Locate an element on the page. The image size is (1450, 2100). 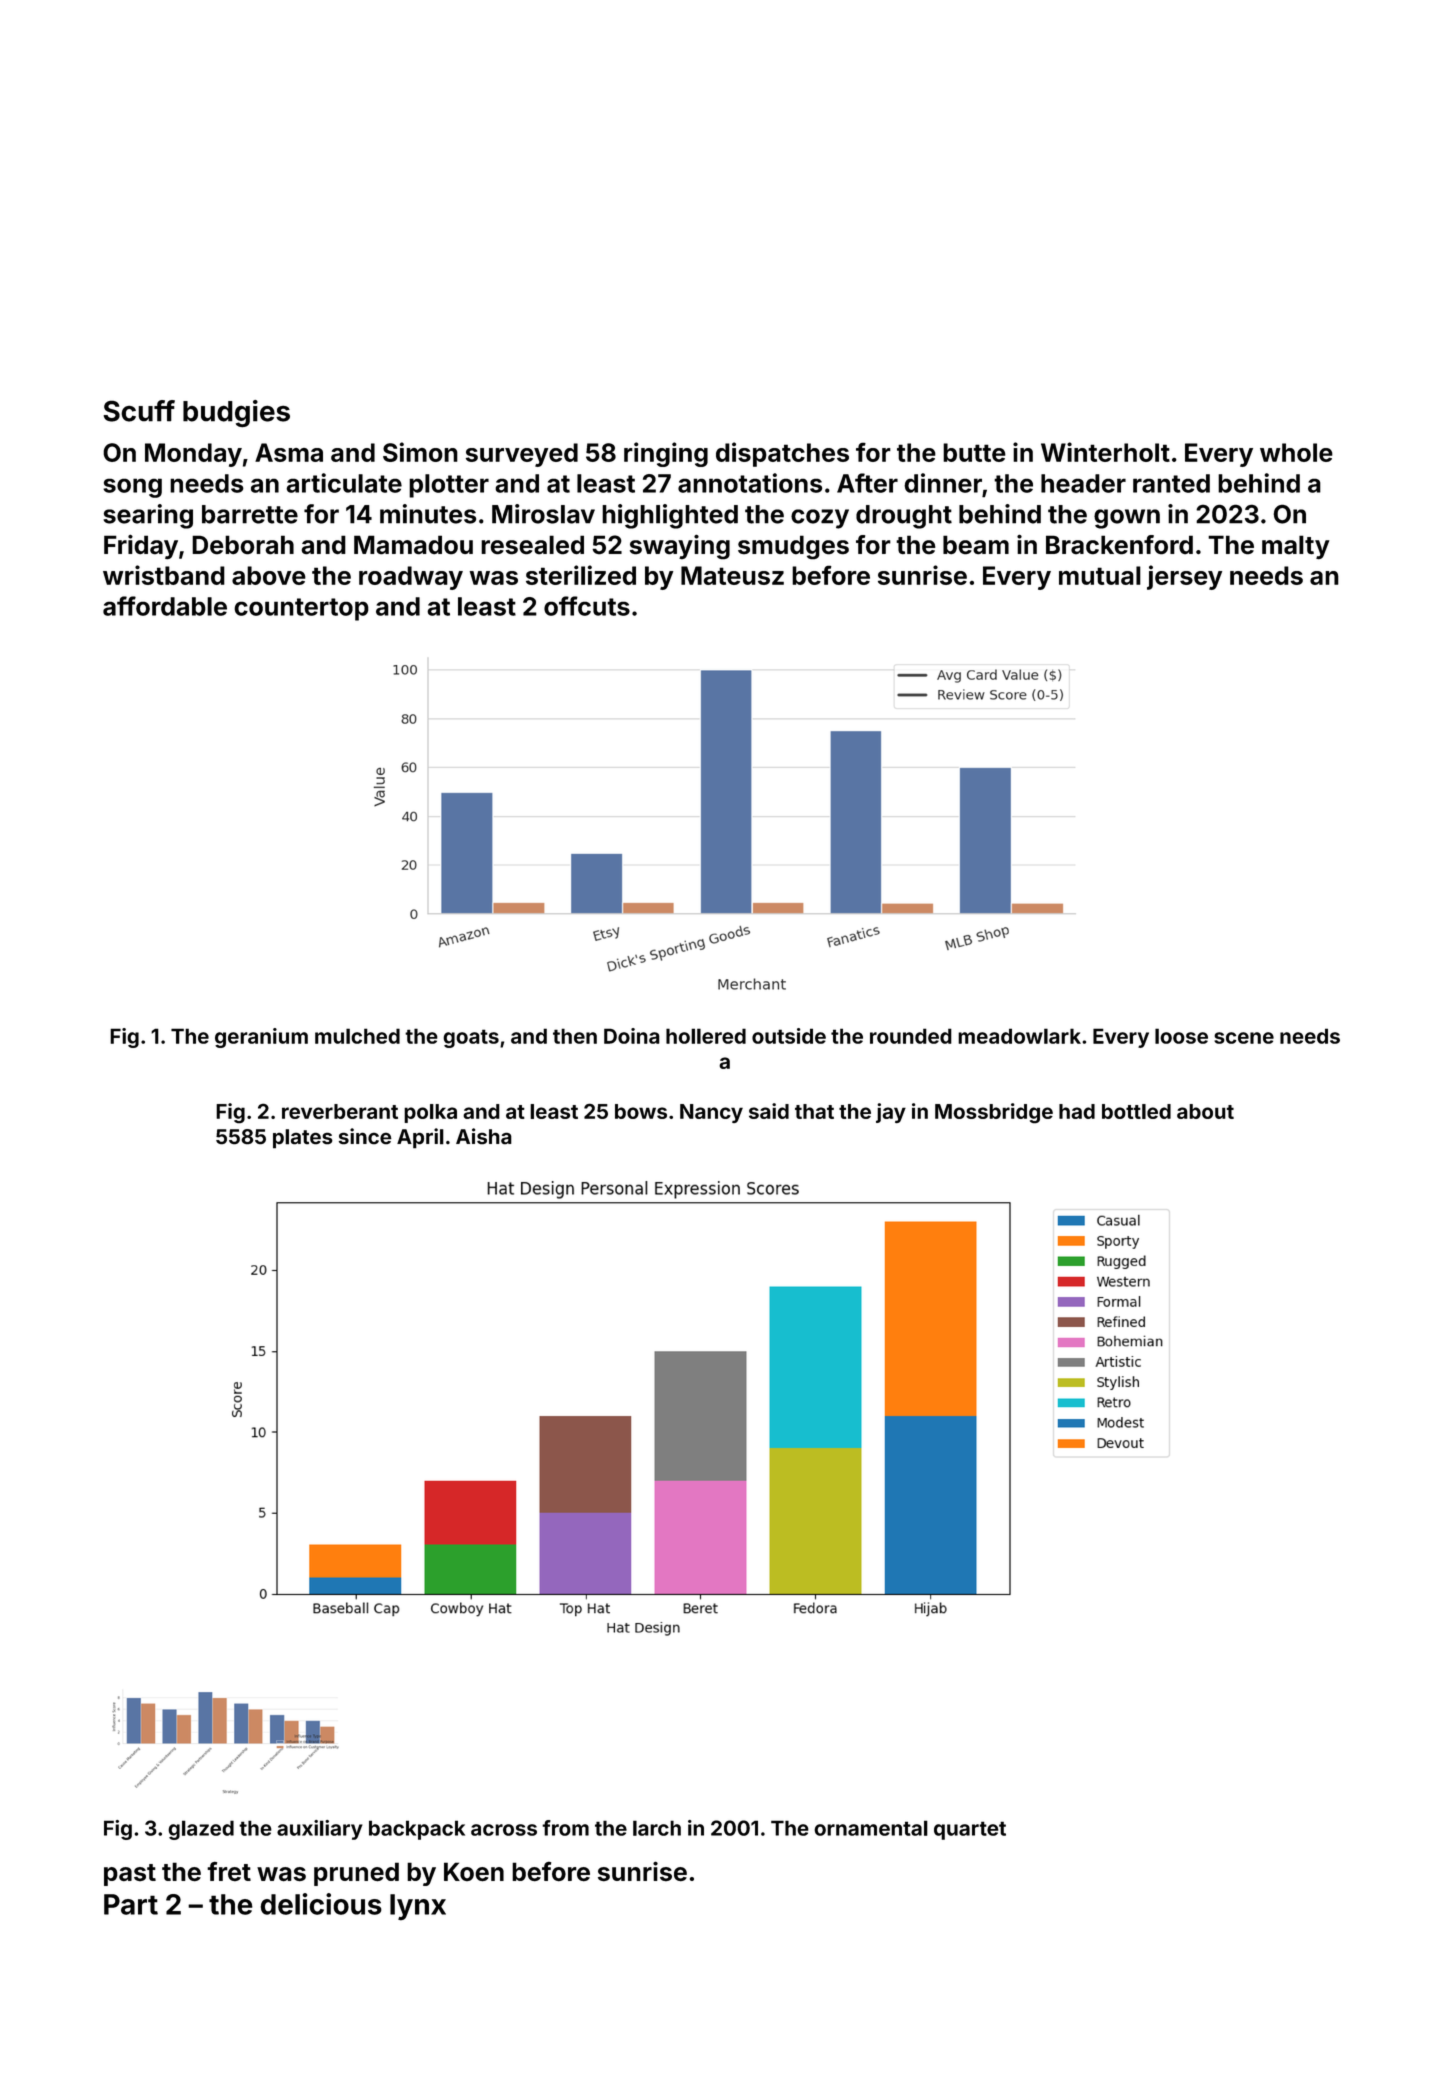
offcuts is located at coordinates (587, 606).
